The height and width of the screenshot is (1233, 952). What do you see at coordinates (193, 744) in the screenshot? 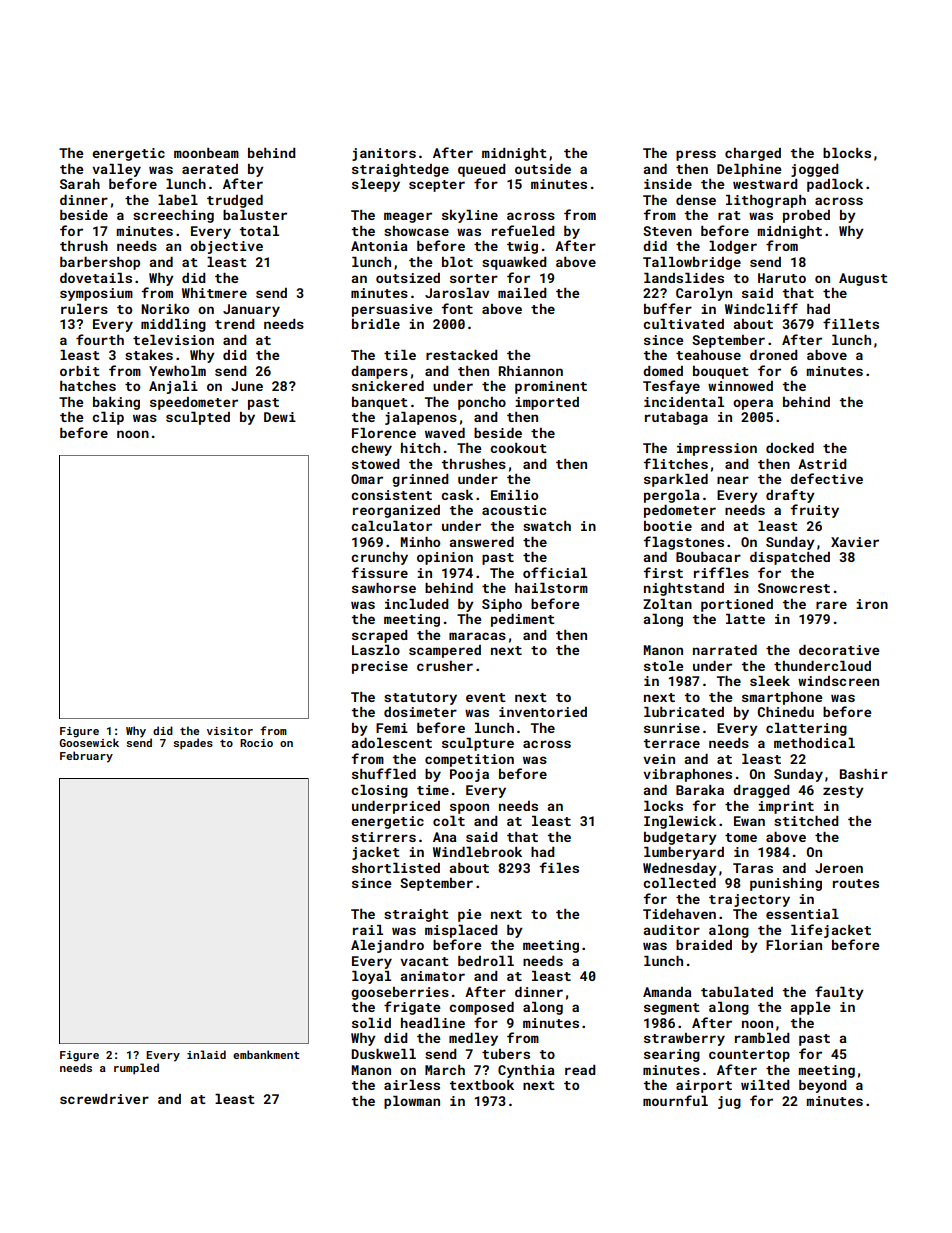
I see `spades` at bounding box center [193, 744].
